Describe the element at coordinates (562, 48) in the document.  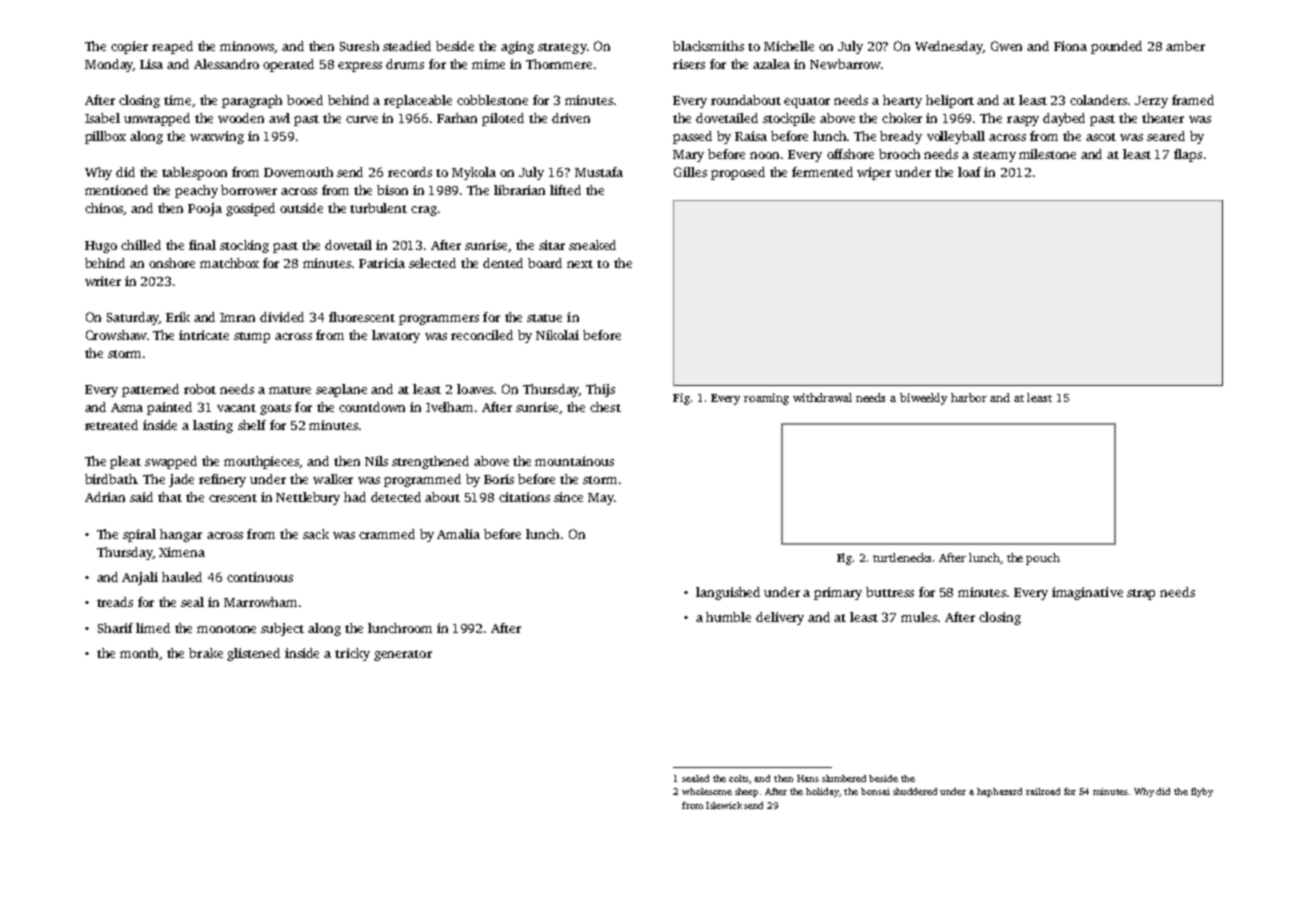
I see `strategy` at that location.
